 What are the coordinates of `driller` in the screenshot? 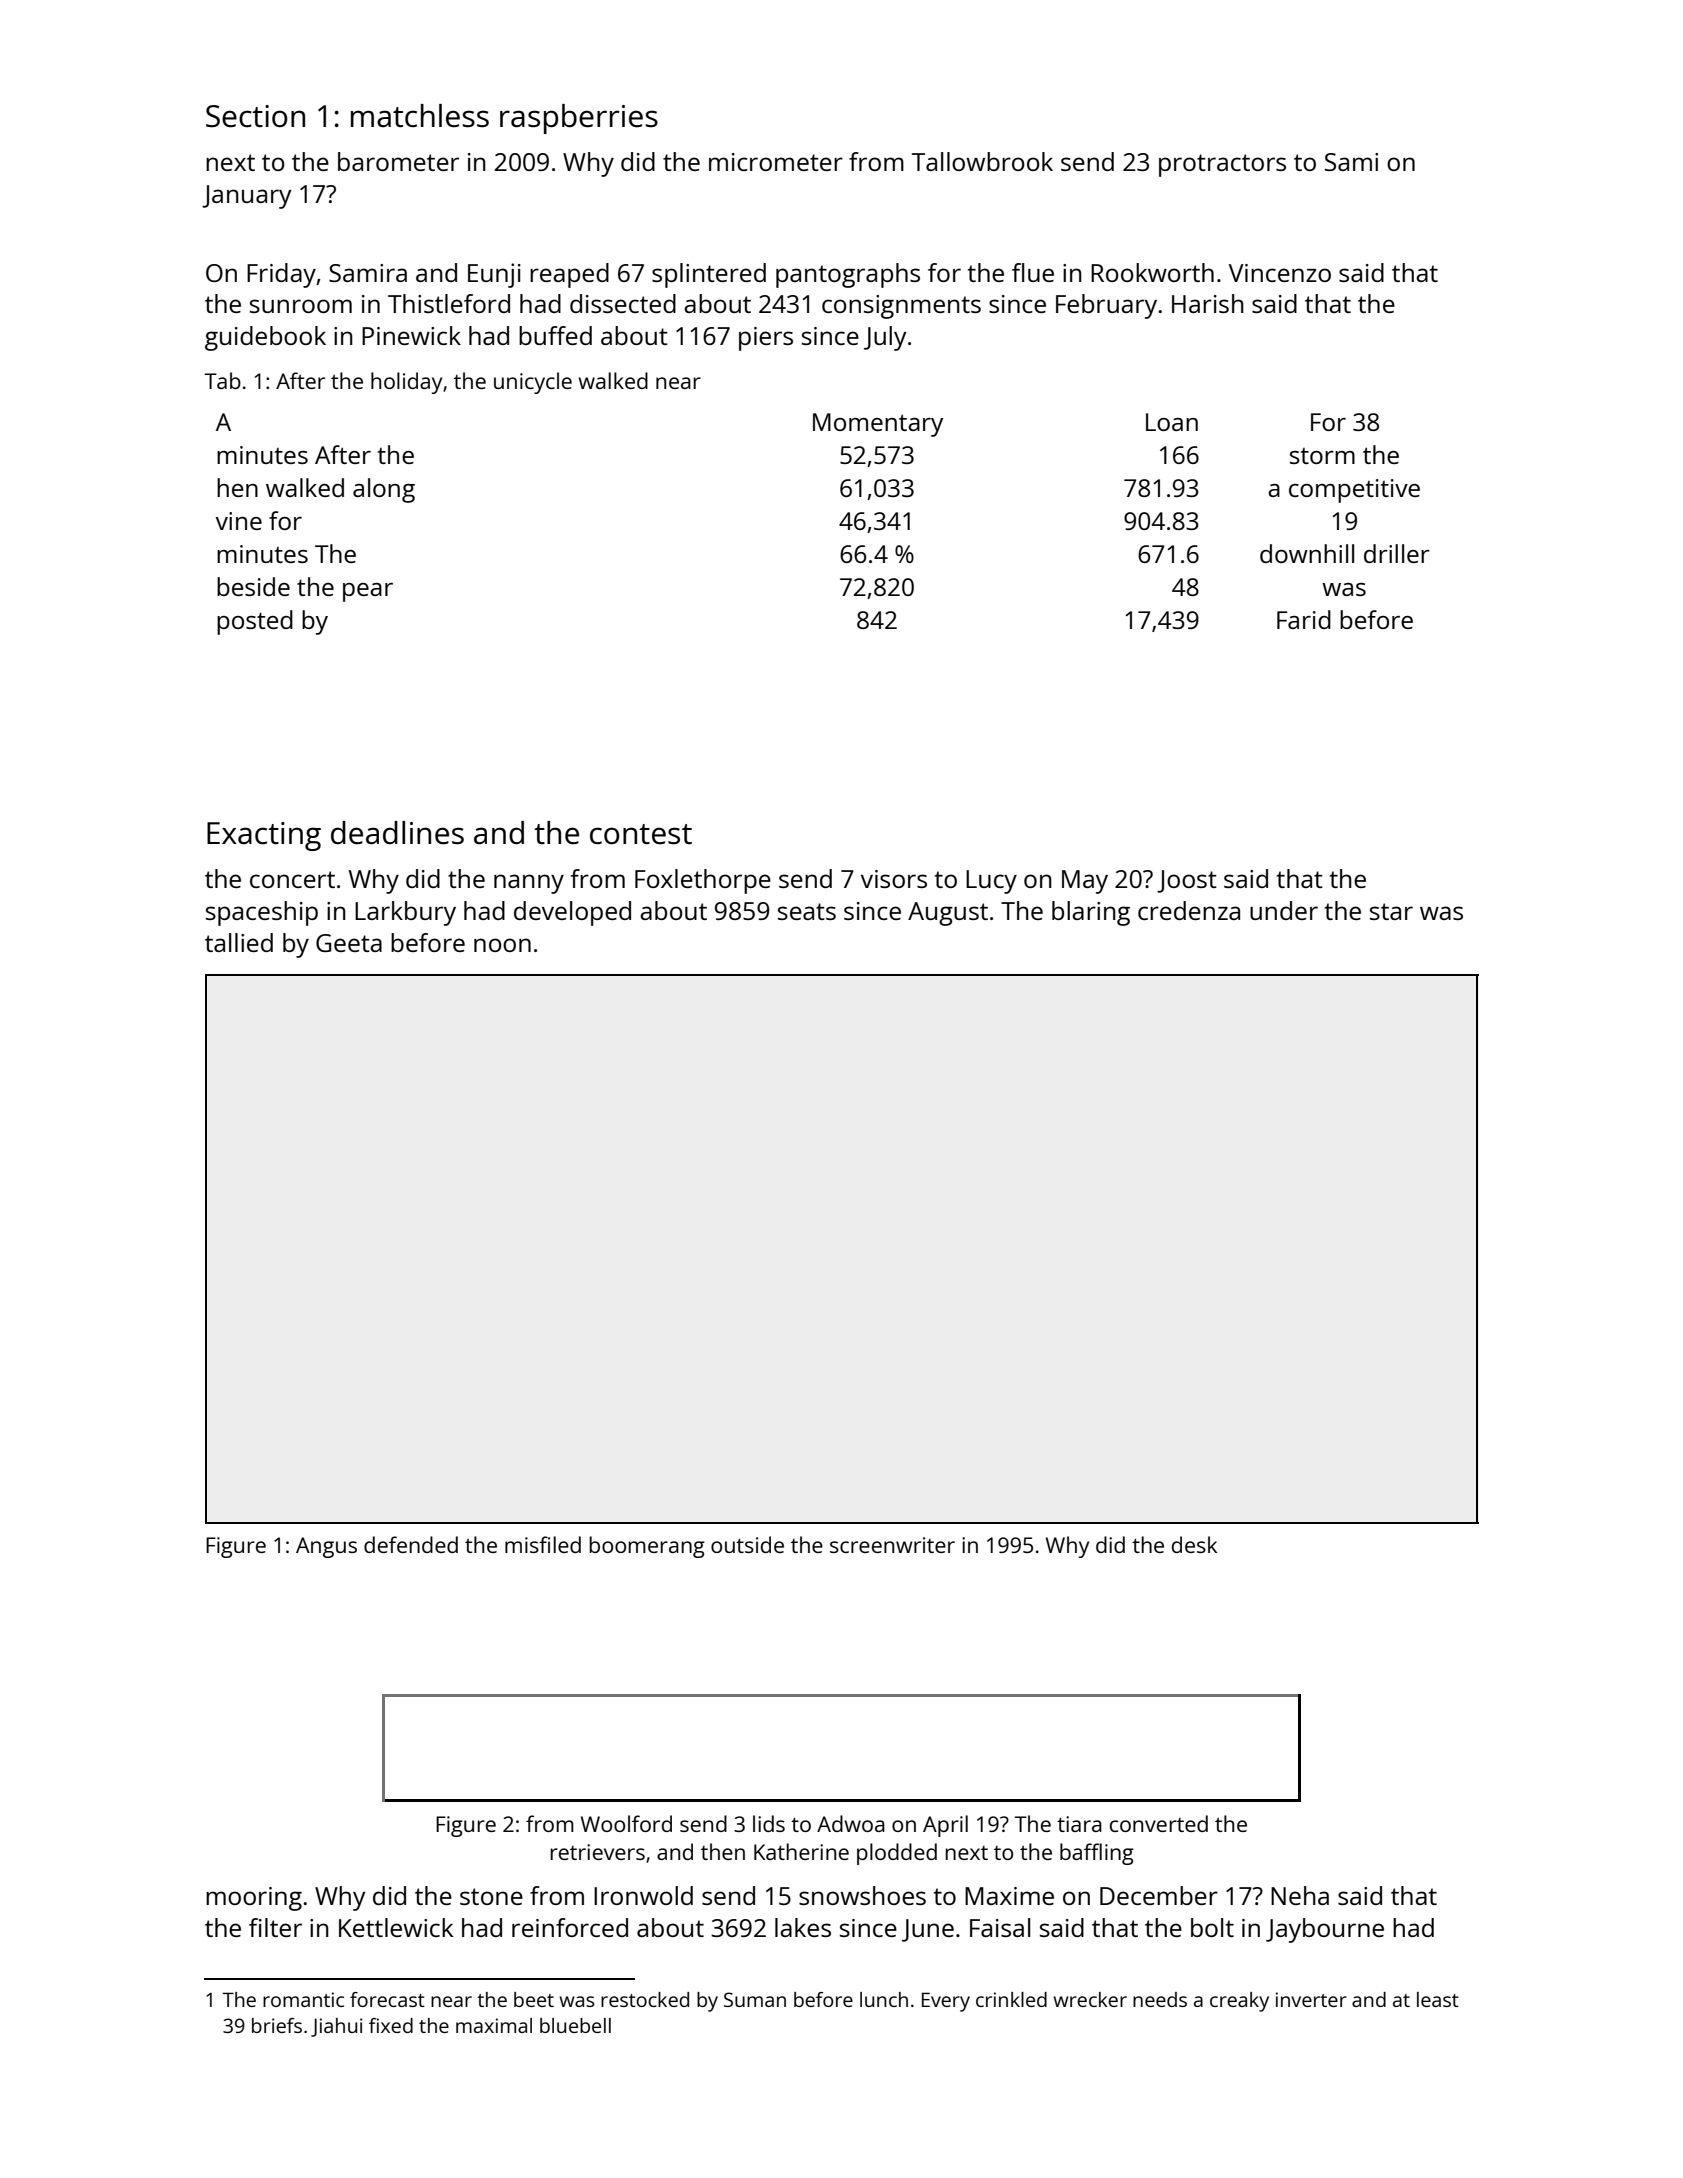 It's located at (1397, 553).
